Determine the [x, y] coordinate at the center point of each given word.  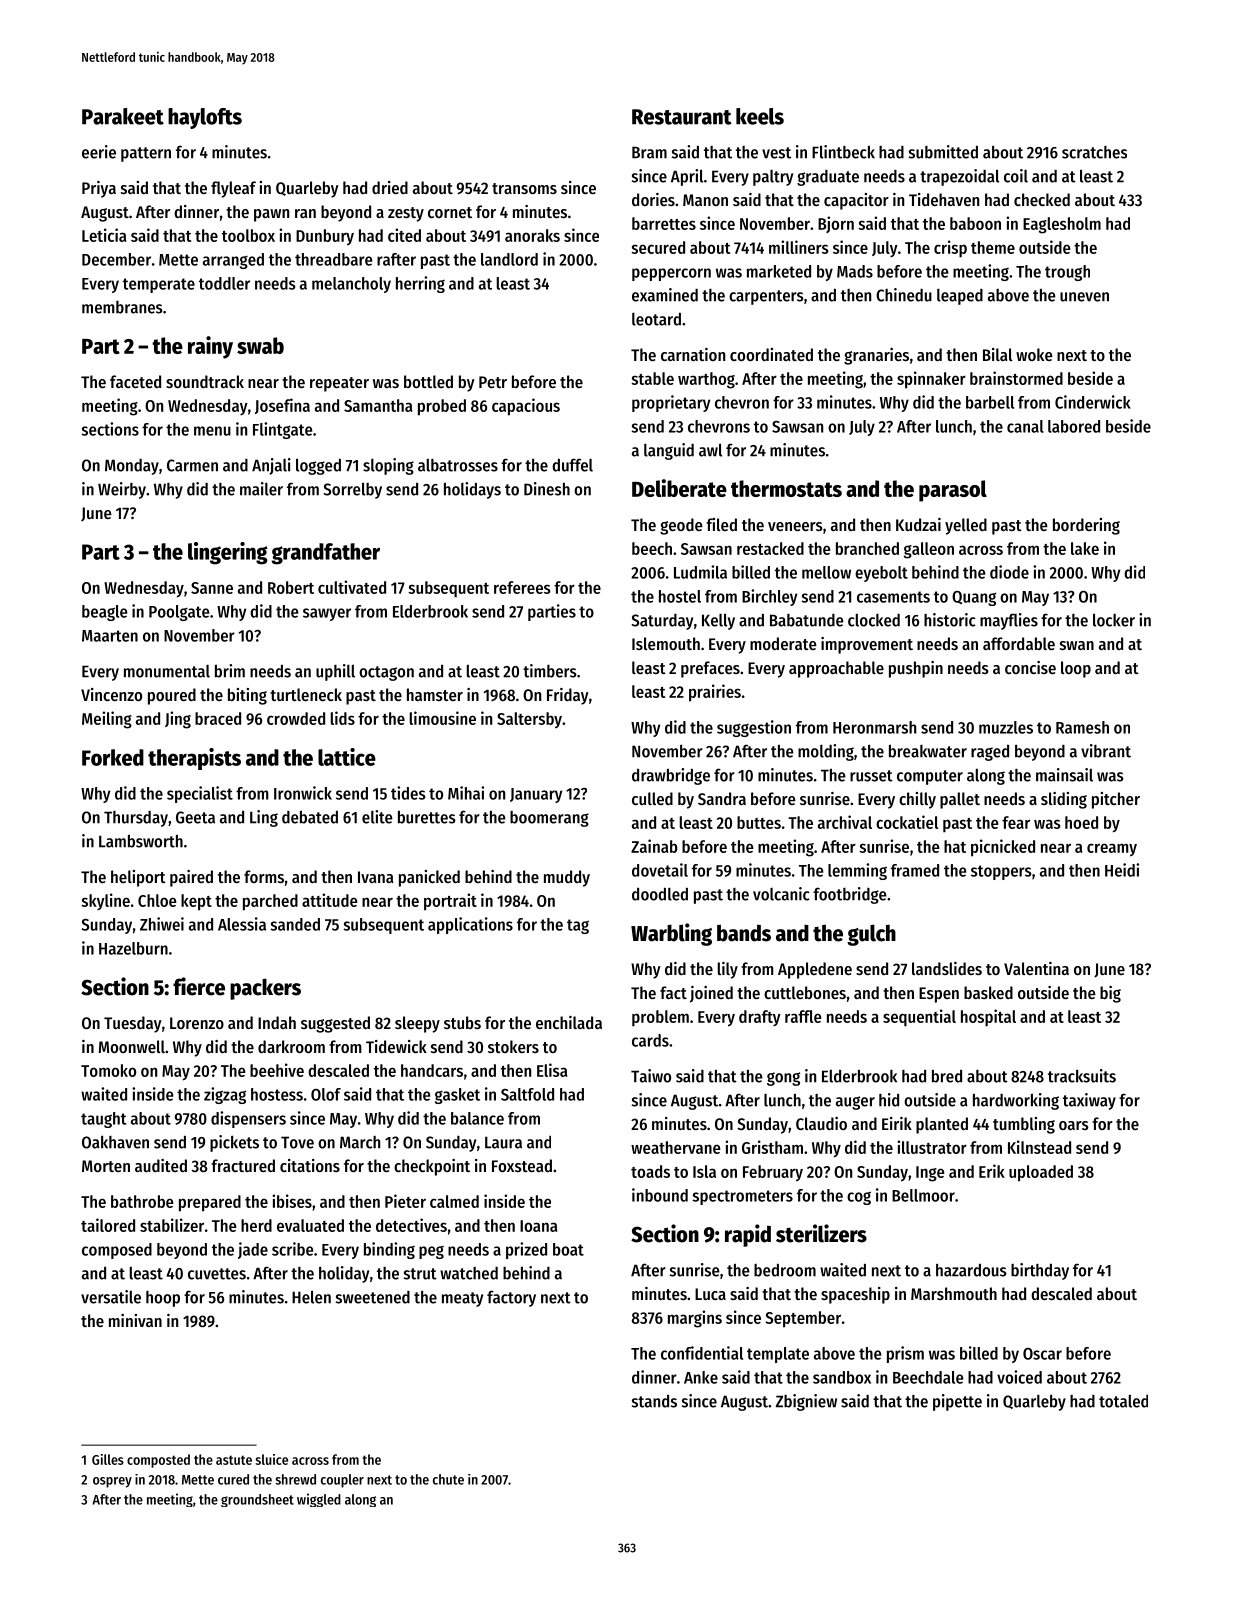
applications [470, 925]
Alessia [242, 924]
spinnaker [931, 380]
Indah [277, 1022]
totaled [1123, 1401]
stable [652, 378]
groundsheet [257, 1500]
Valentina [1036, 968]
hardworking [1016, 1101]
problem [660, 1018]
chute [448, 1479]
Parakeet [123, 116]
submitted [943, 152]
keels [760, 116]
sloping [388, 466]
